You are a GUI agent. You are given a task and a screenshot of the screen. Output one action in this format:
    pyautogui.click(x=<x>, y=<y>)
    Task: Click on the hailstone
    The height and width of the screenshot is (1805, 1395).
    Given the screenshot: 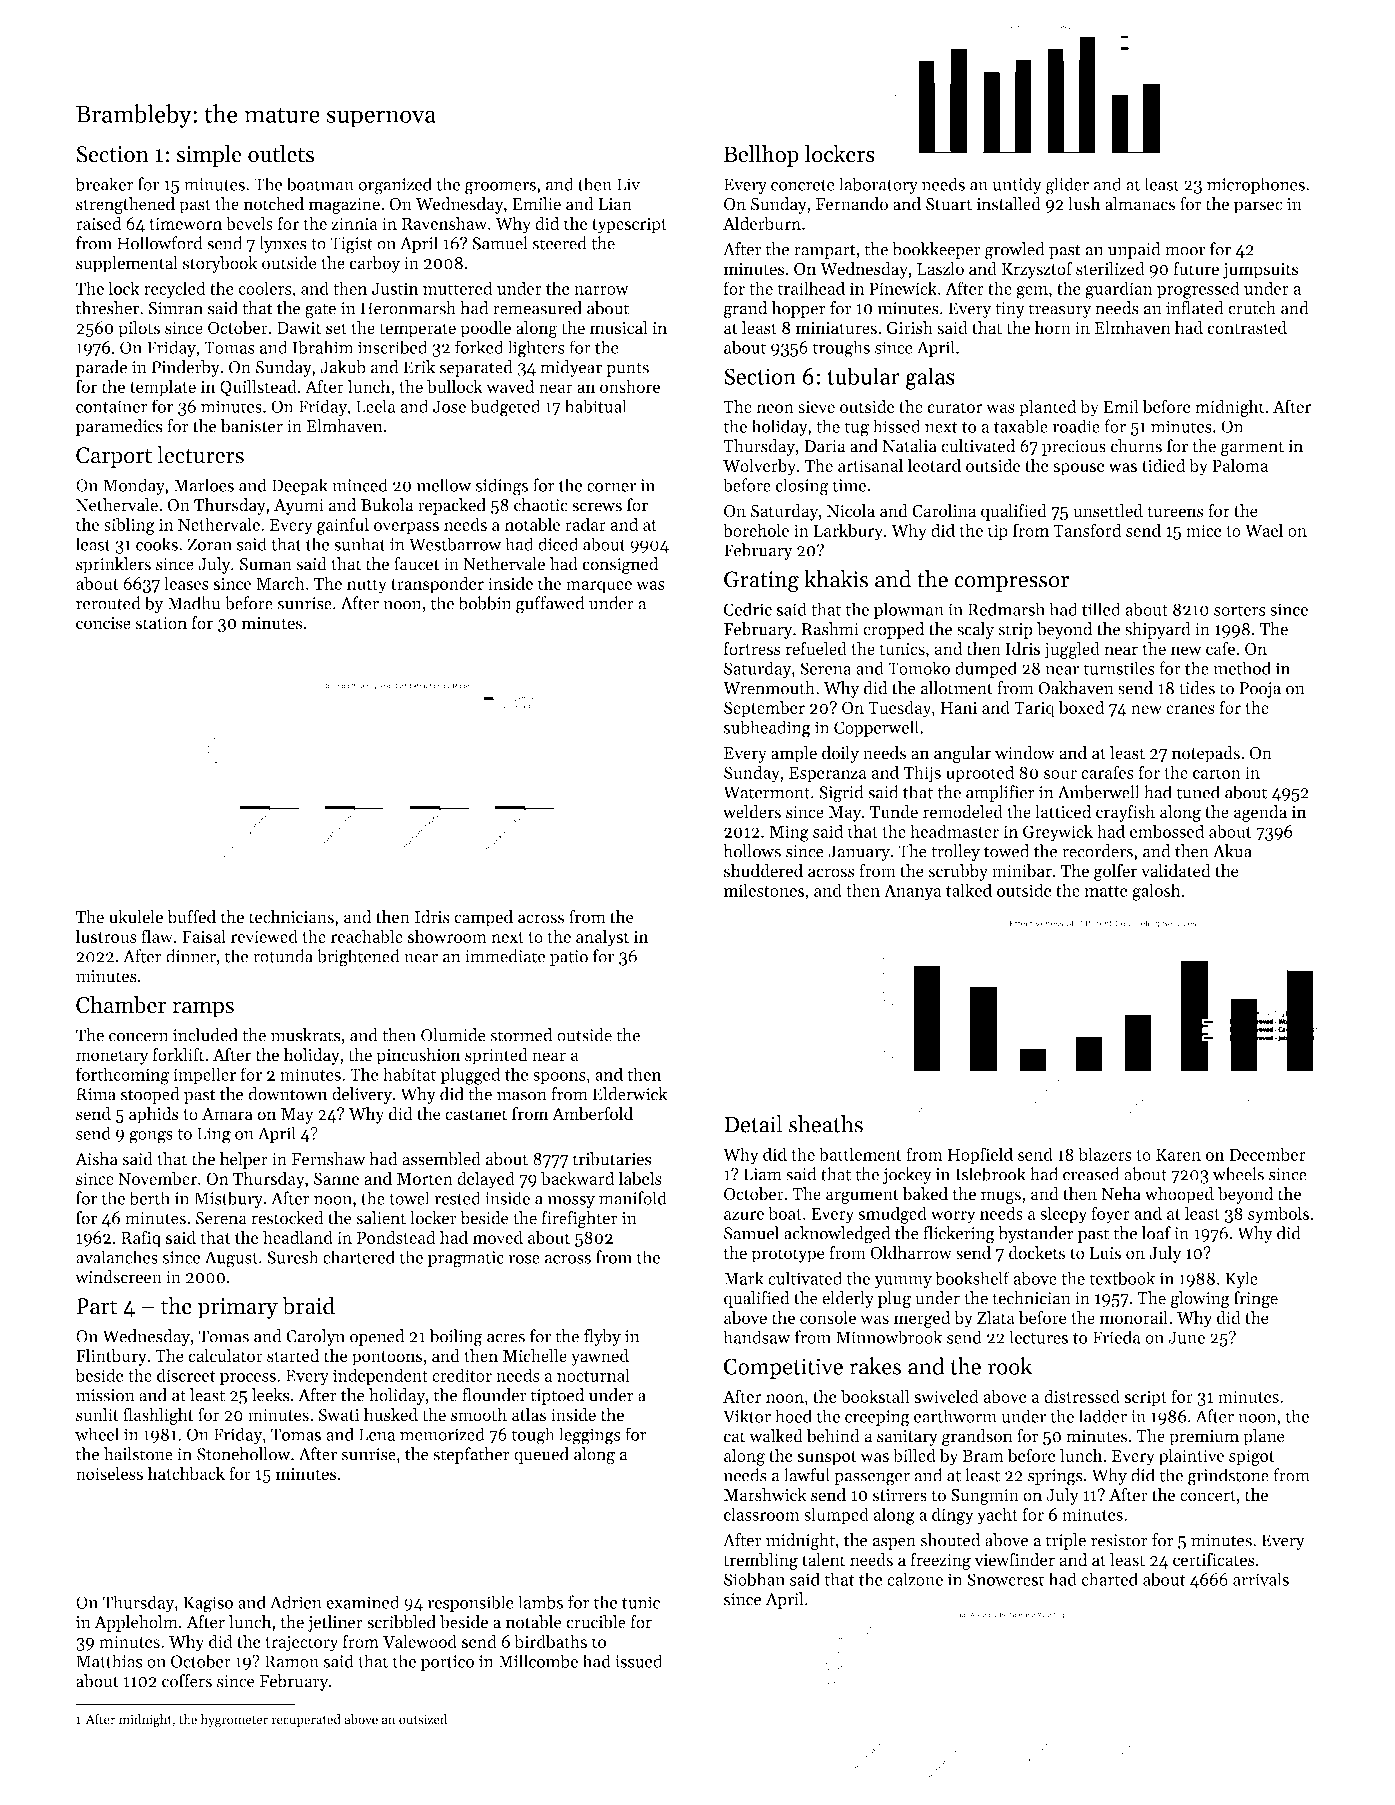 What is the action you would take?
    pyautogui.click(x=138, y=1454)
